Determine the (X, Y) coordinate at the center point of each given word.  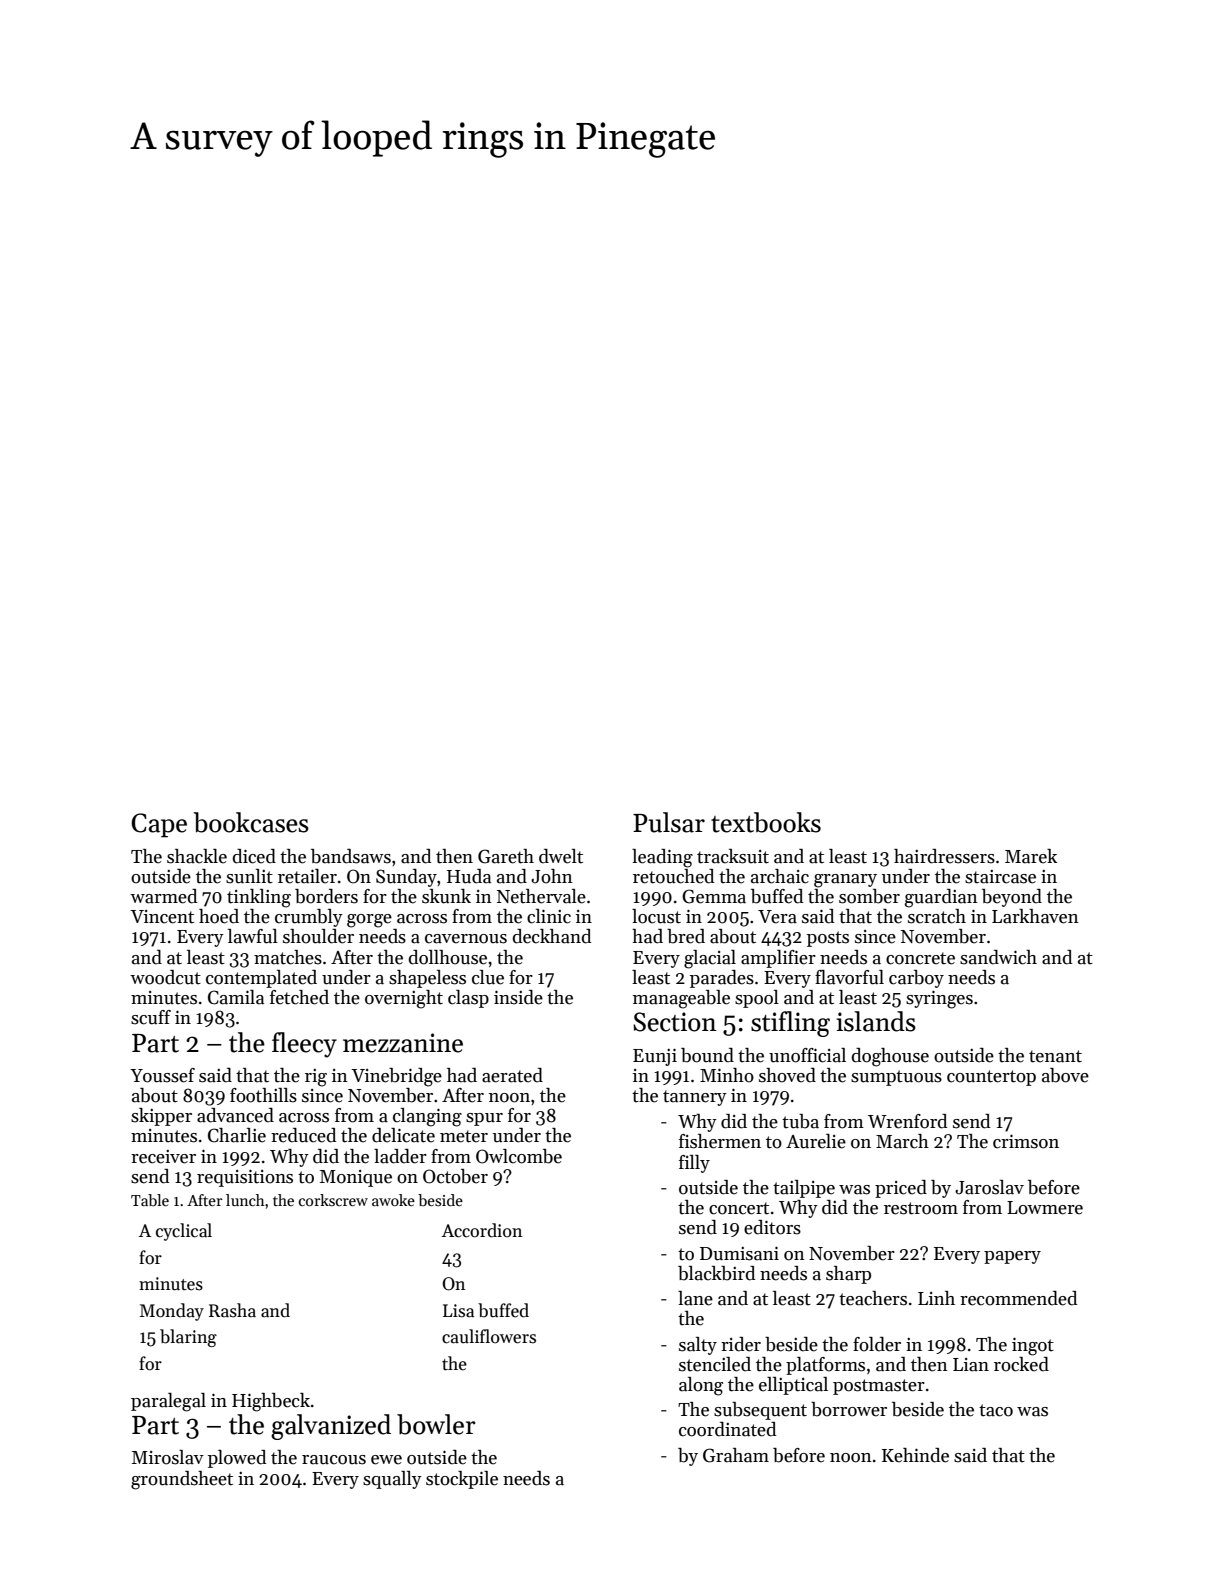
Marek (1031, 856)
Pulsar (669, 822)
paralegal (168, 1402)
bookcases (251, 822)
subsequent (760, 1411)
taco (996, 1410)
